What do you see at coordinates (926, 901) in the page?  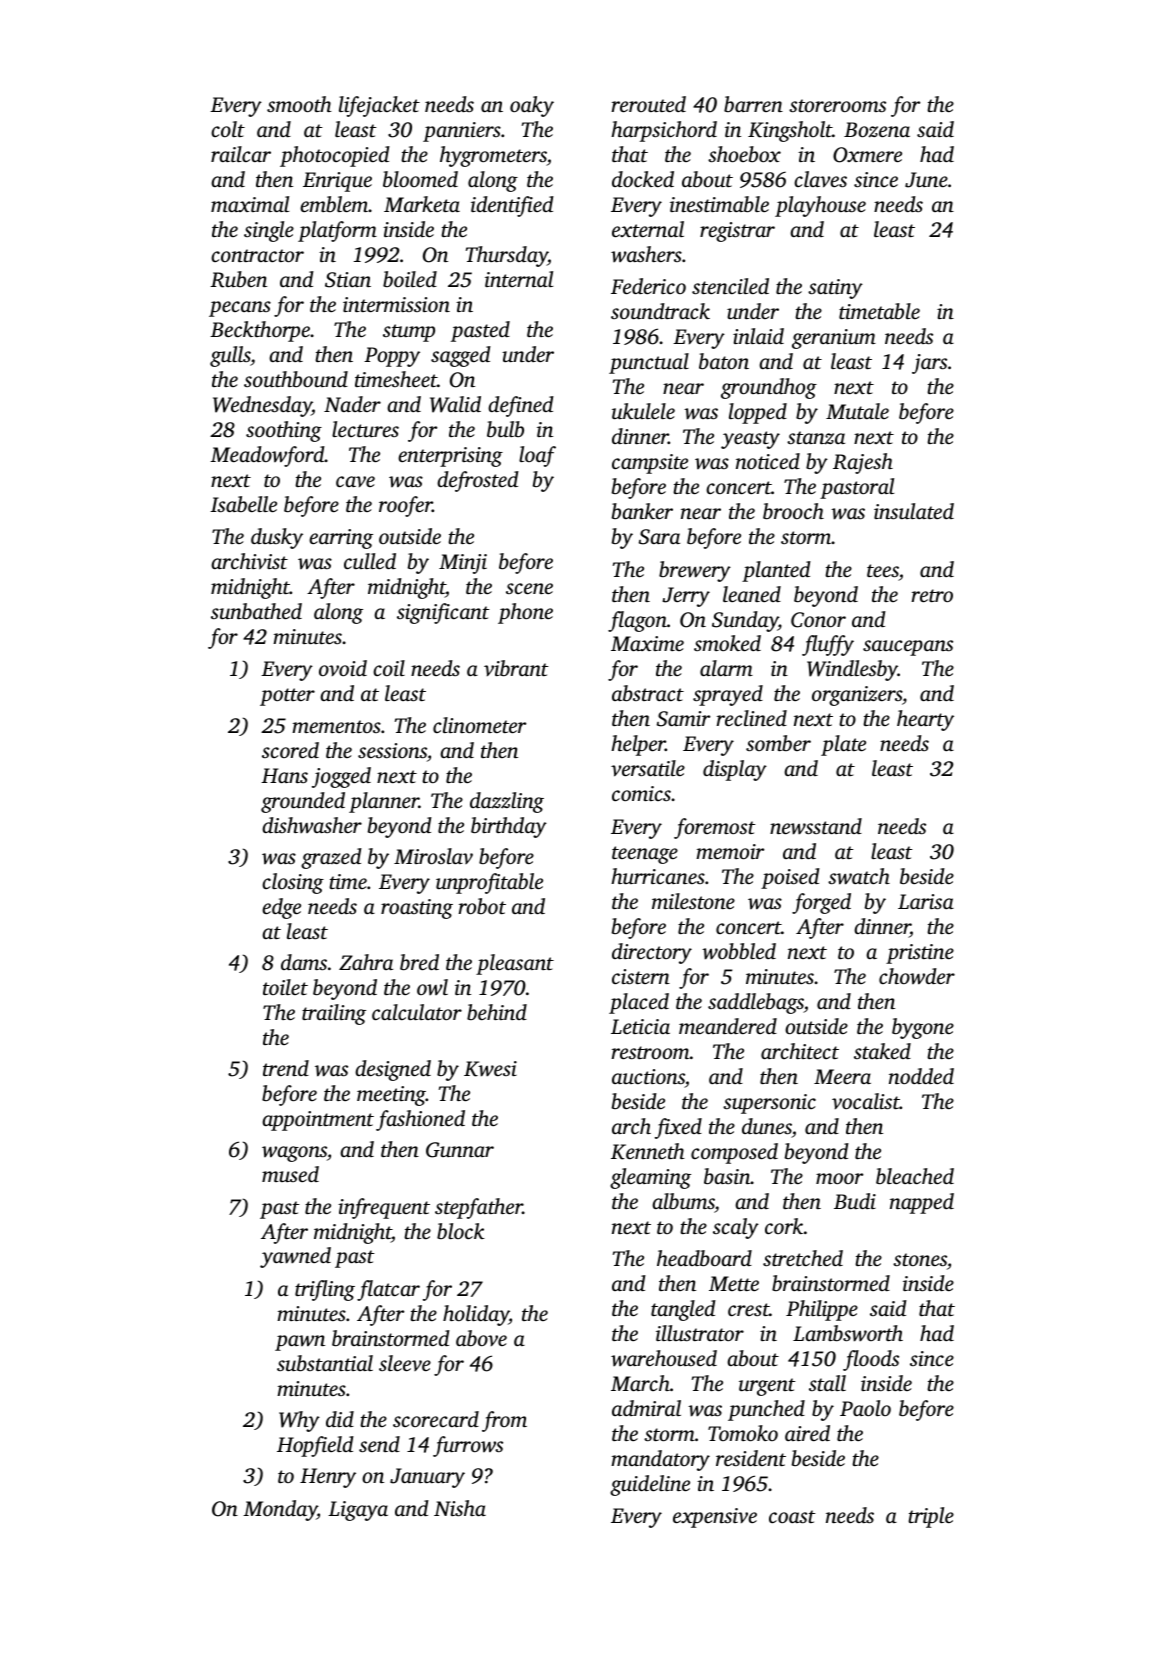 I see `Larisa` at bounding box center [926, 901].
